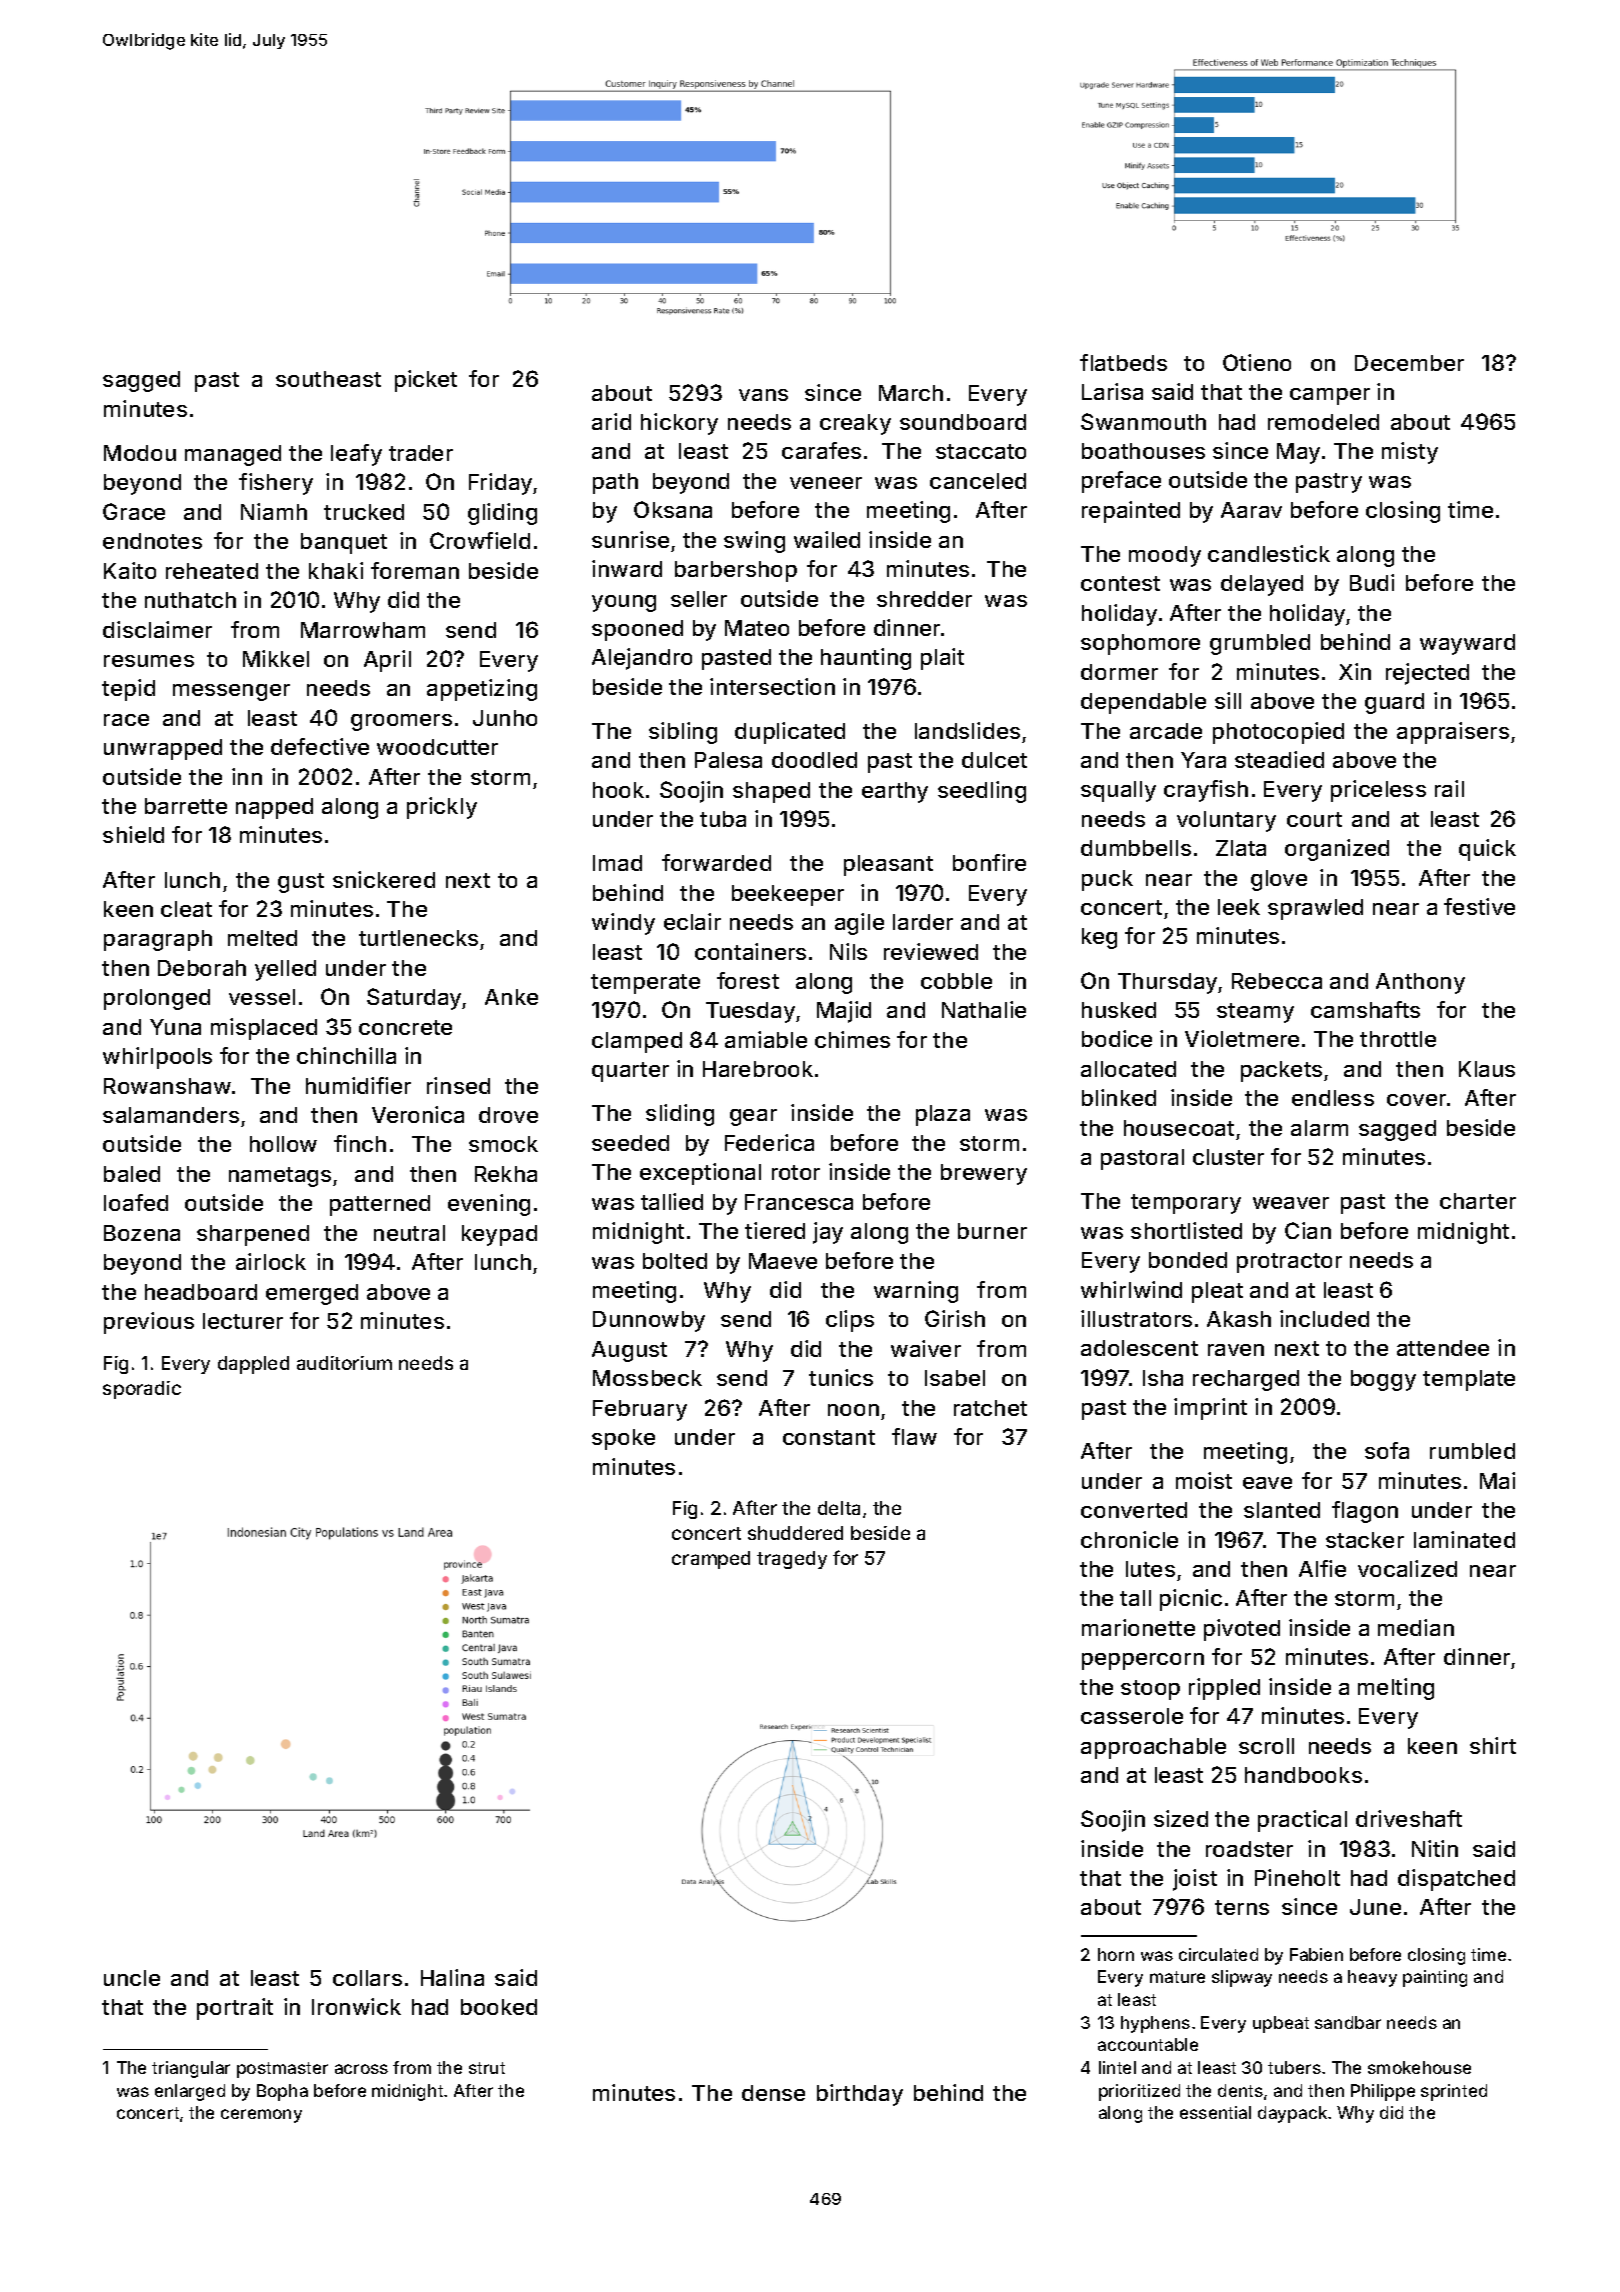 Image resolution: width=1620 pixels, height=2292 pixels. Describe the element at coordinates (963, 422) in the document. I see `soundboard` at that location.
